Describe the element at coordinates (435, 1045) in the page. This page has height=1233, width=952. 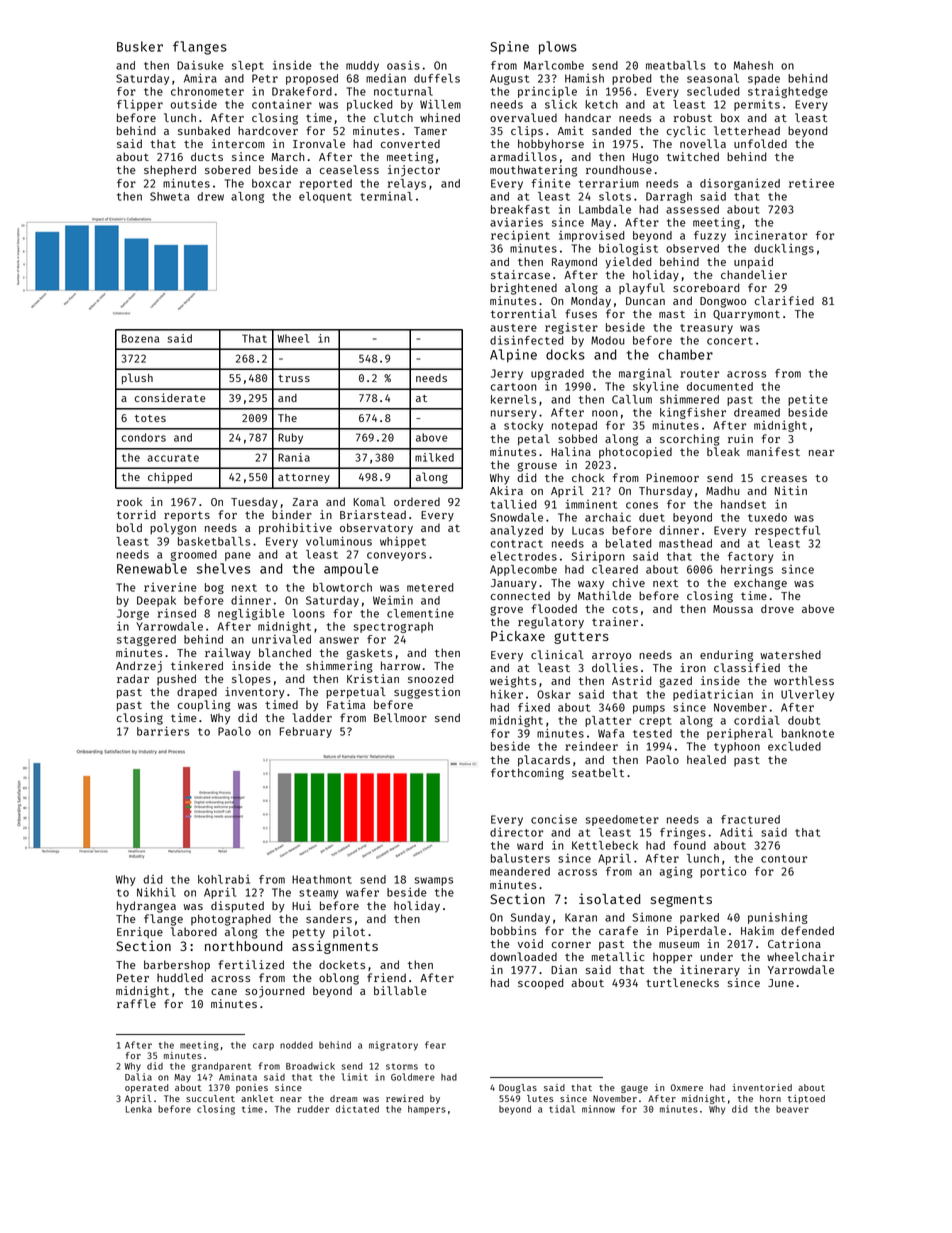
I see `fear` at that location.
